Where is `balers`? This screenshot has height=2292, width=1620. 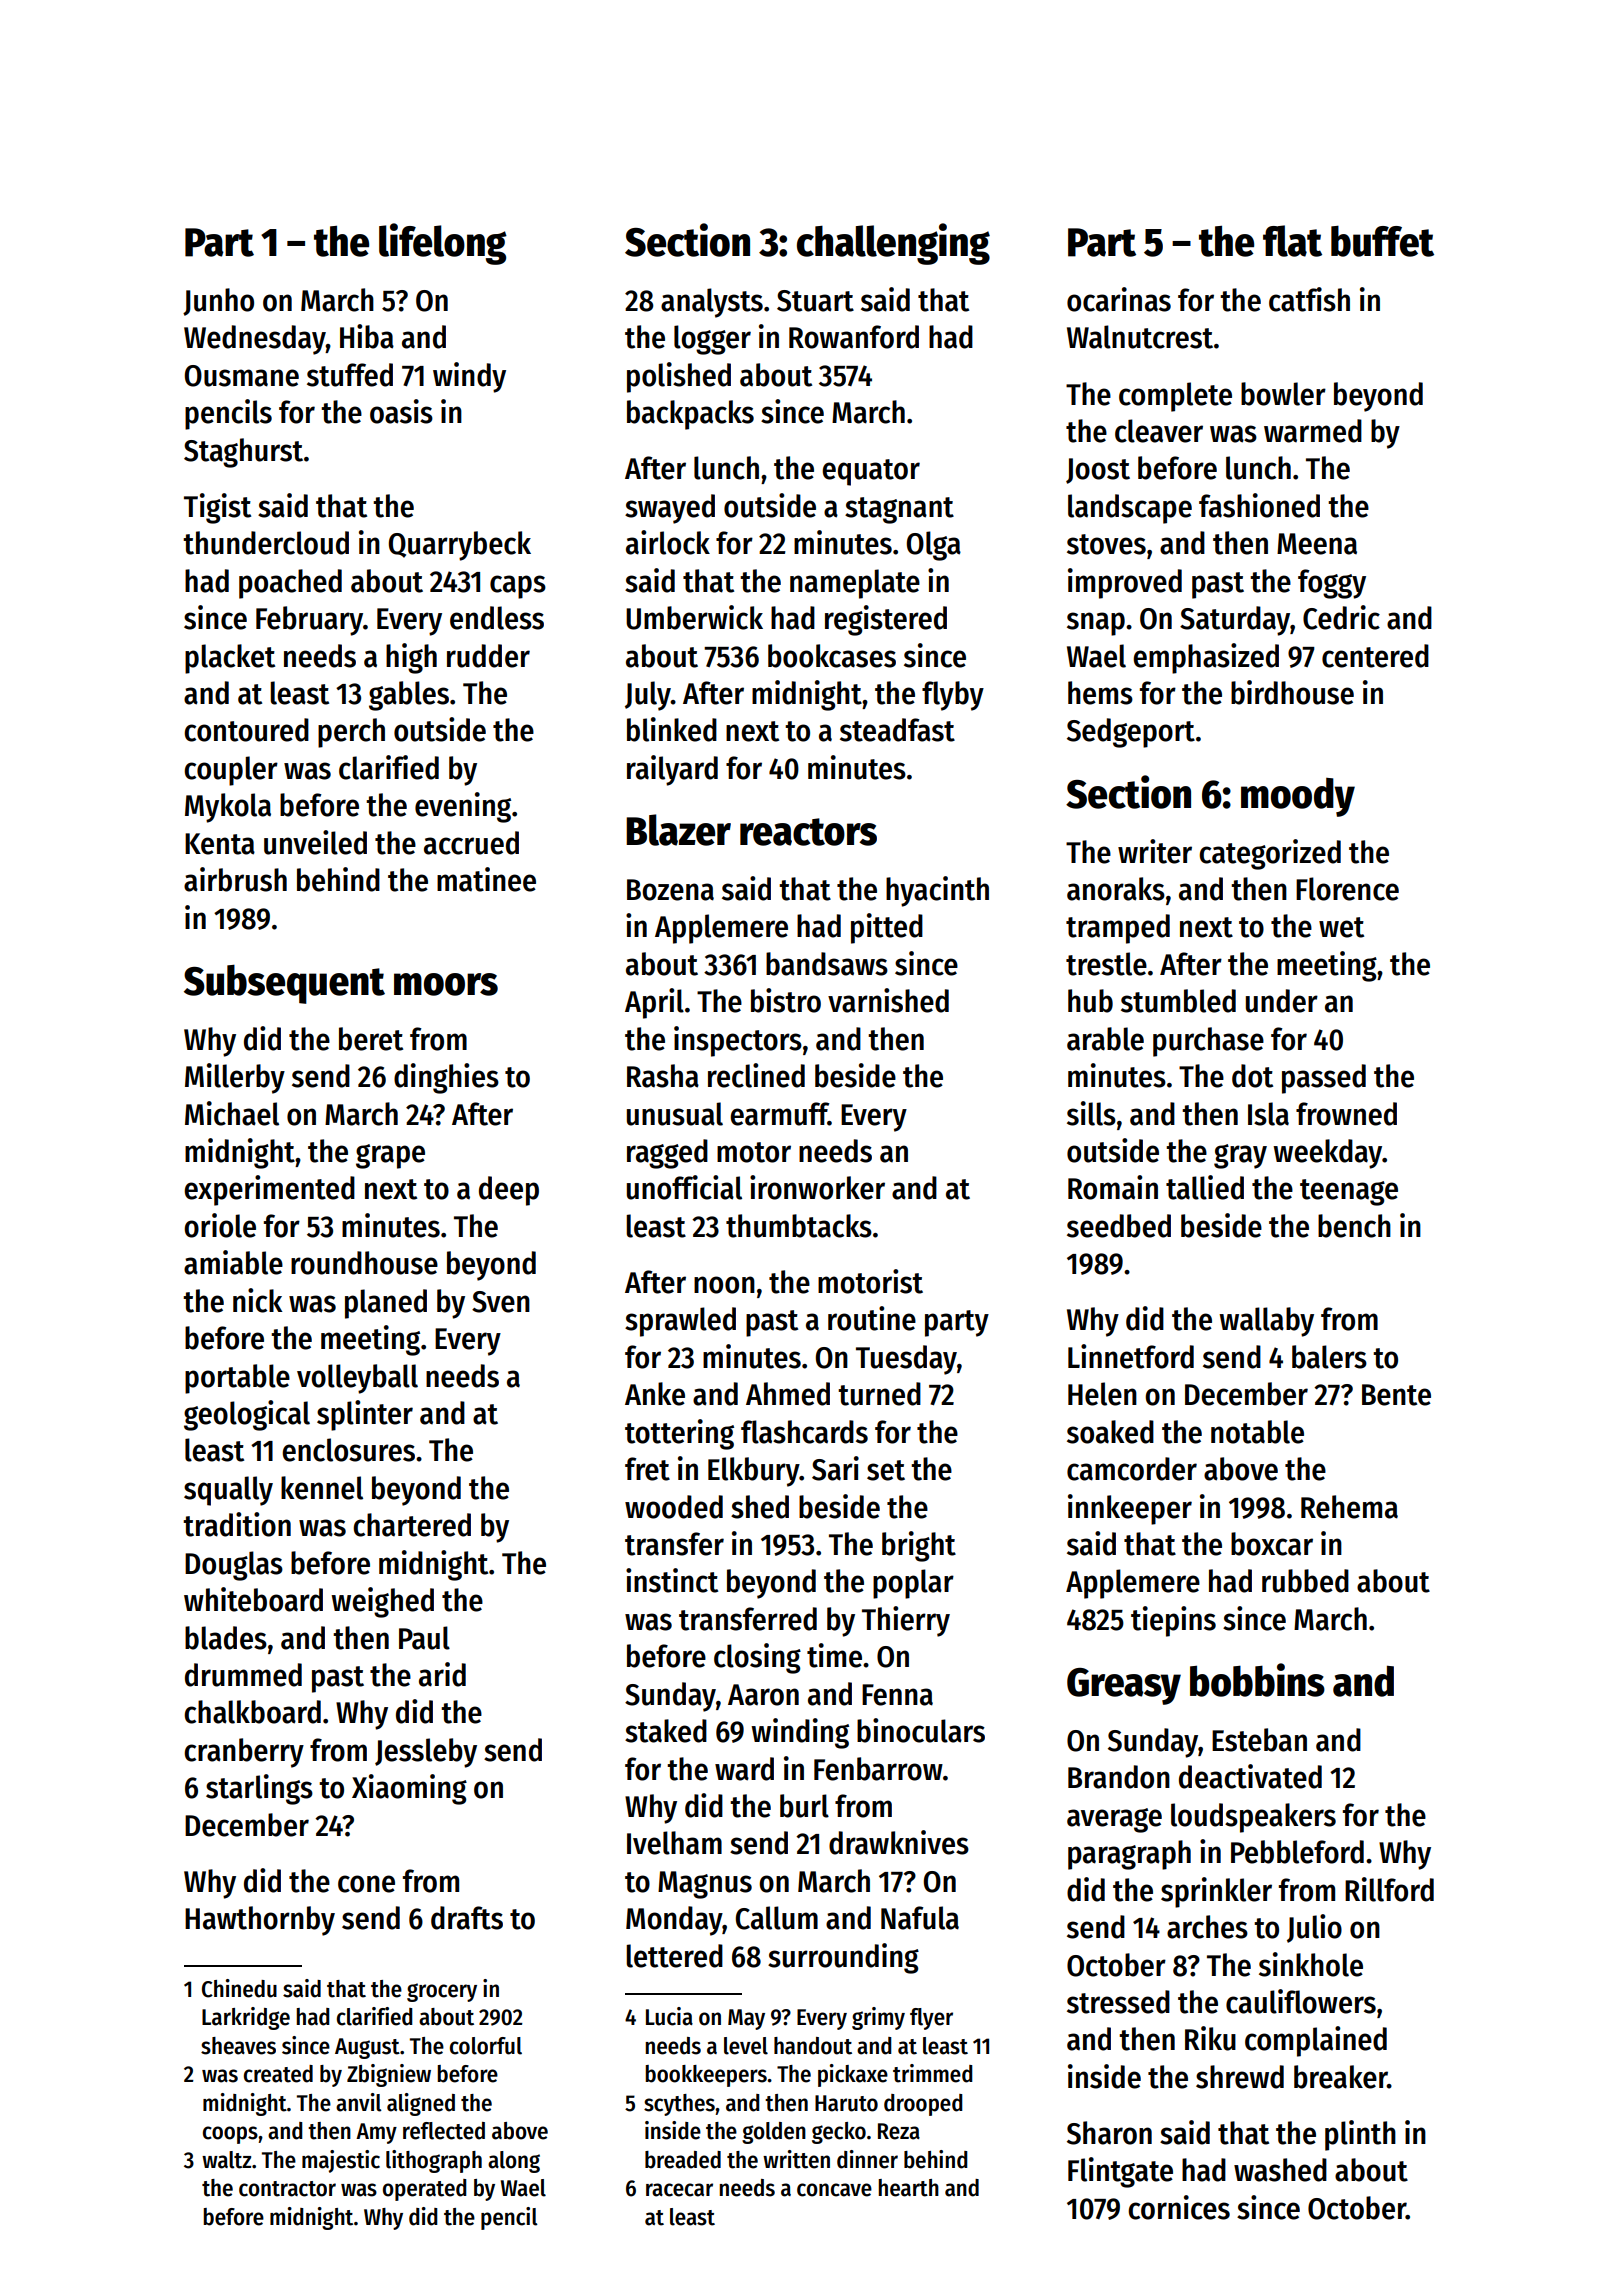
balers is located at coordinates (1329, 1357).
